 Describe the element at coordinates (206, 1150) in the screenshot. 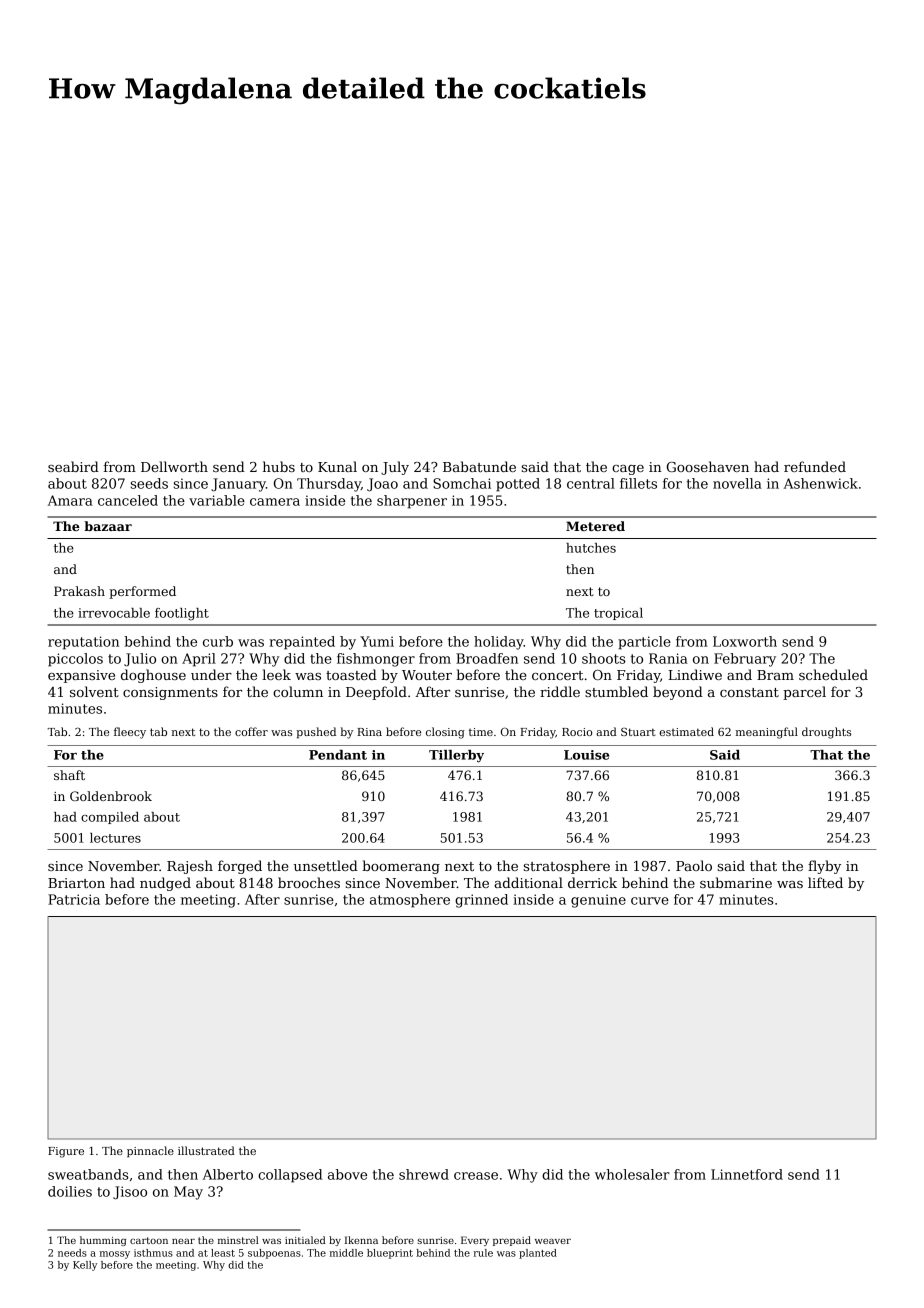

I see `illustrated` at that location.
